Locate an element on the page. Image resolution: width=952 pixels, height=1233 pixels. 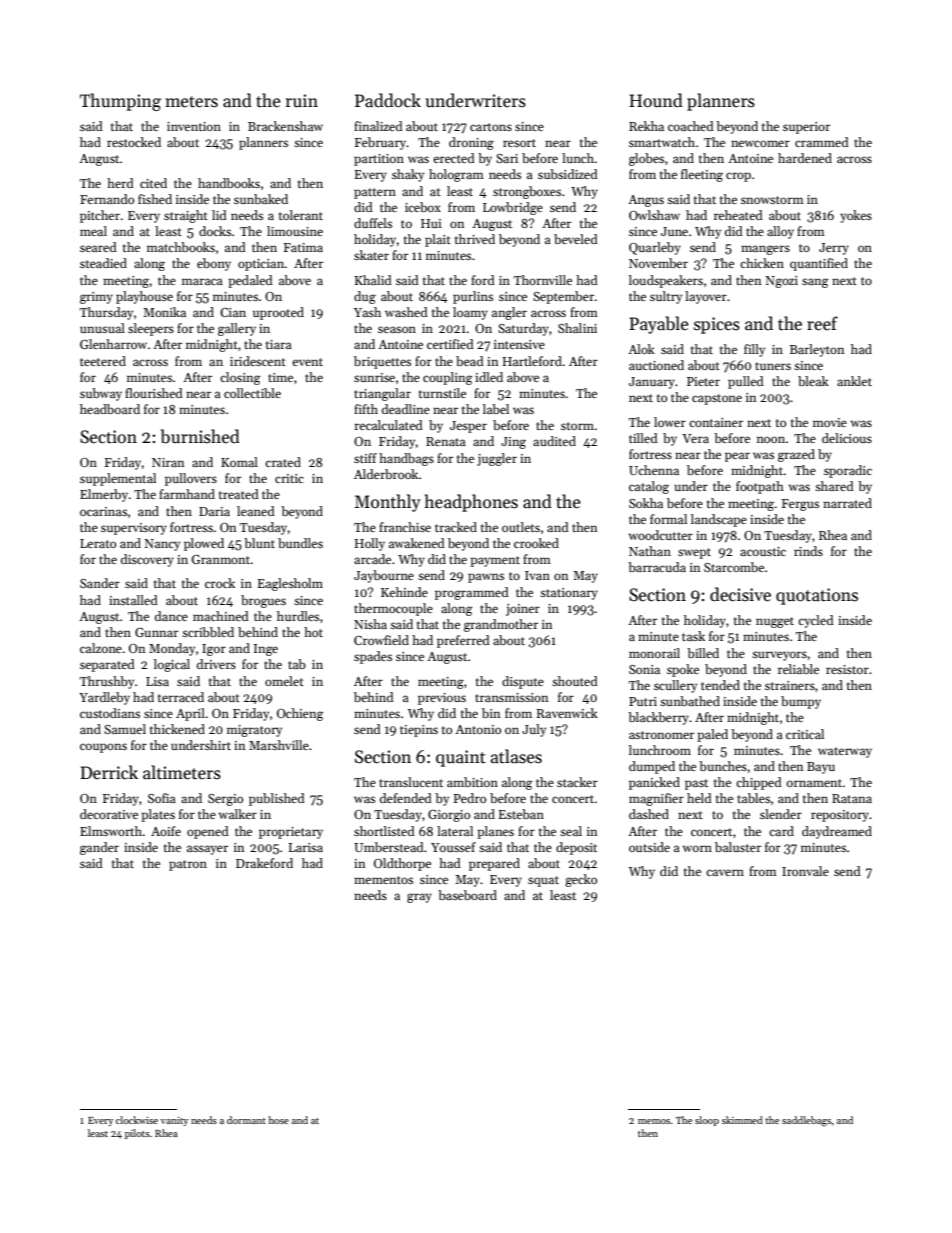
Thumping is located at coordinates (120, 102).
